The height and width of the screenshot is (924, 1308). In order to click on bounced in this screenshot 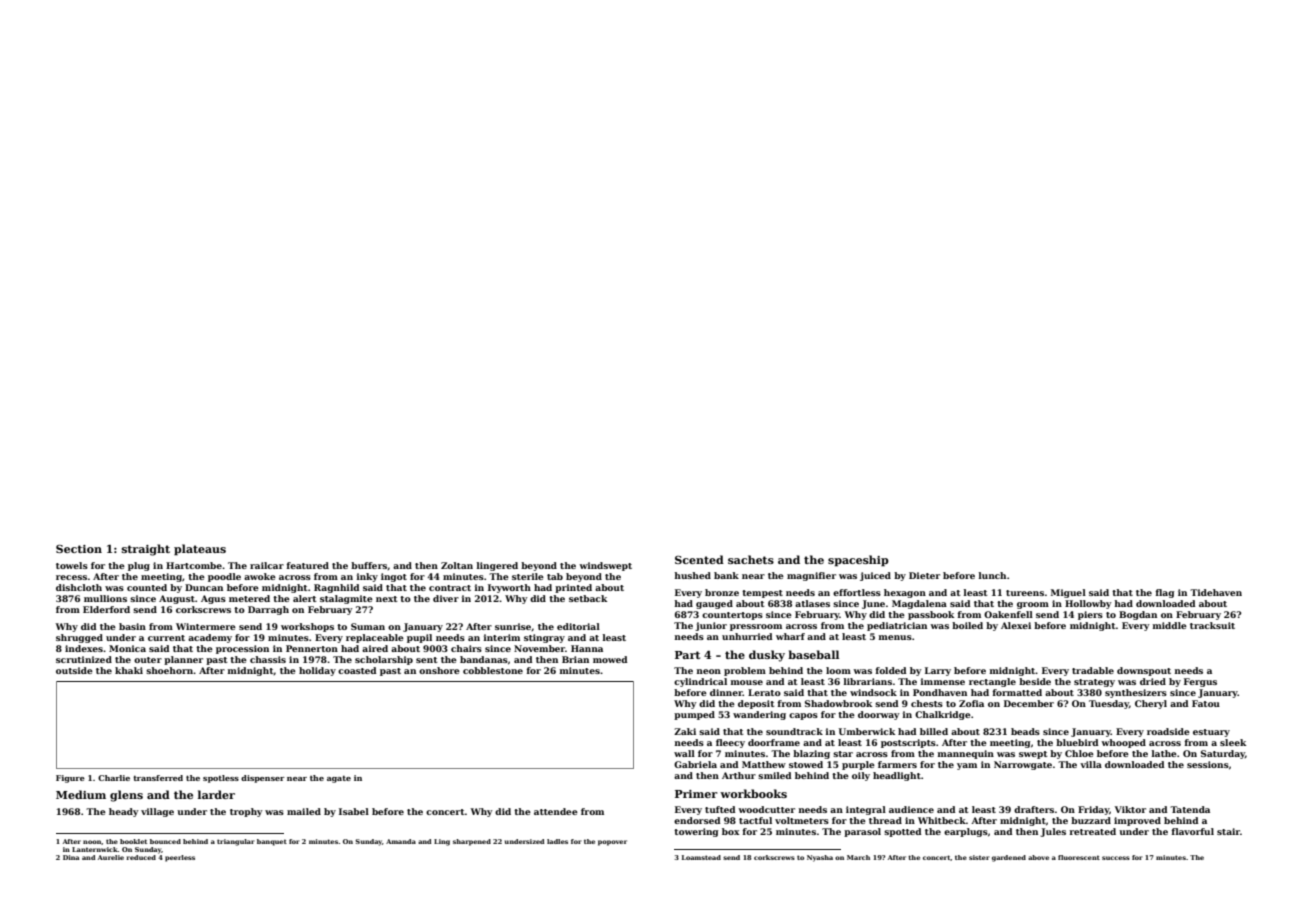, I will do `click(165, 841)`.
